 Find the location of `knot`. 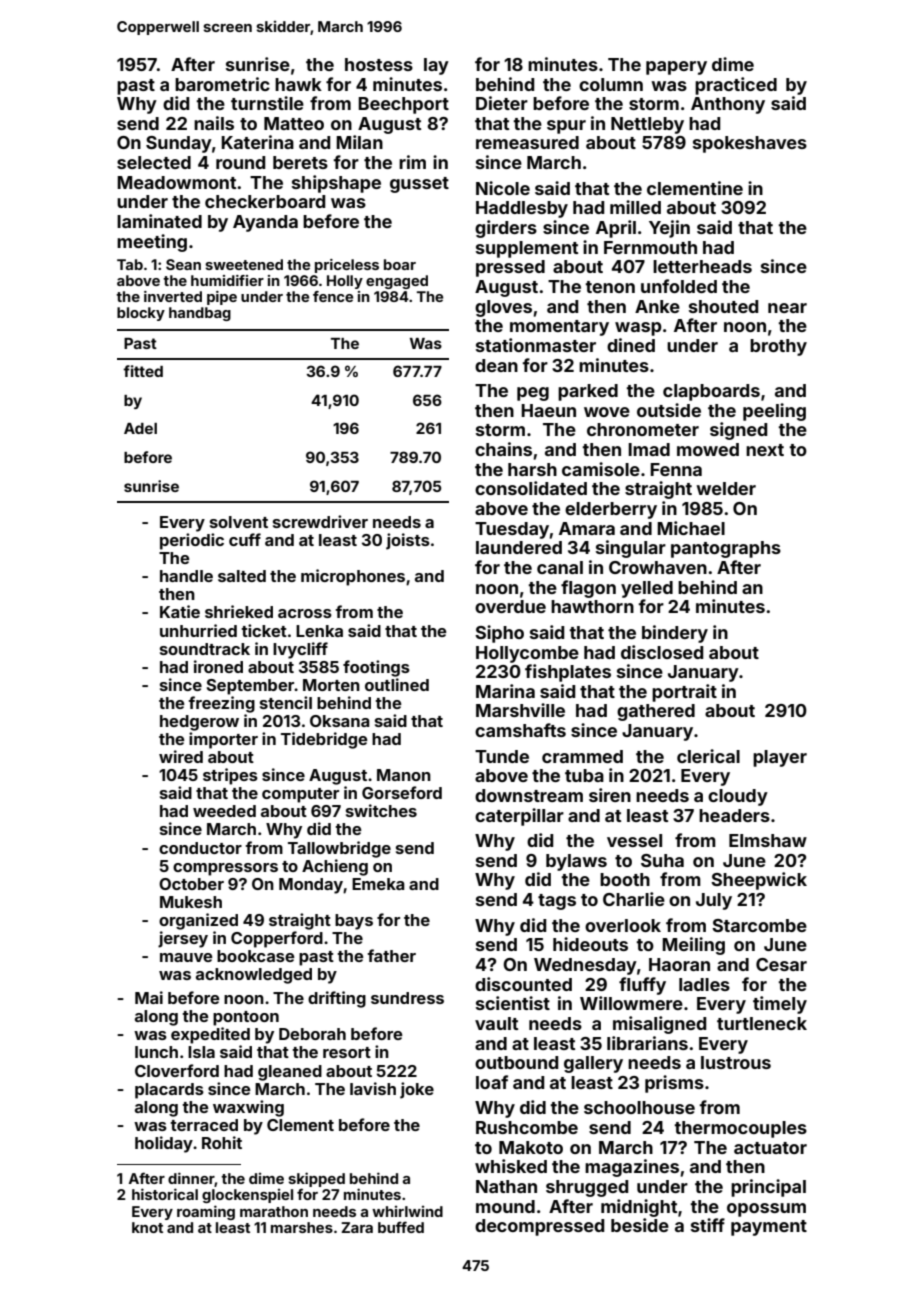

knot is located at coordinates (147, 1227).
